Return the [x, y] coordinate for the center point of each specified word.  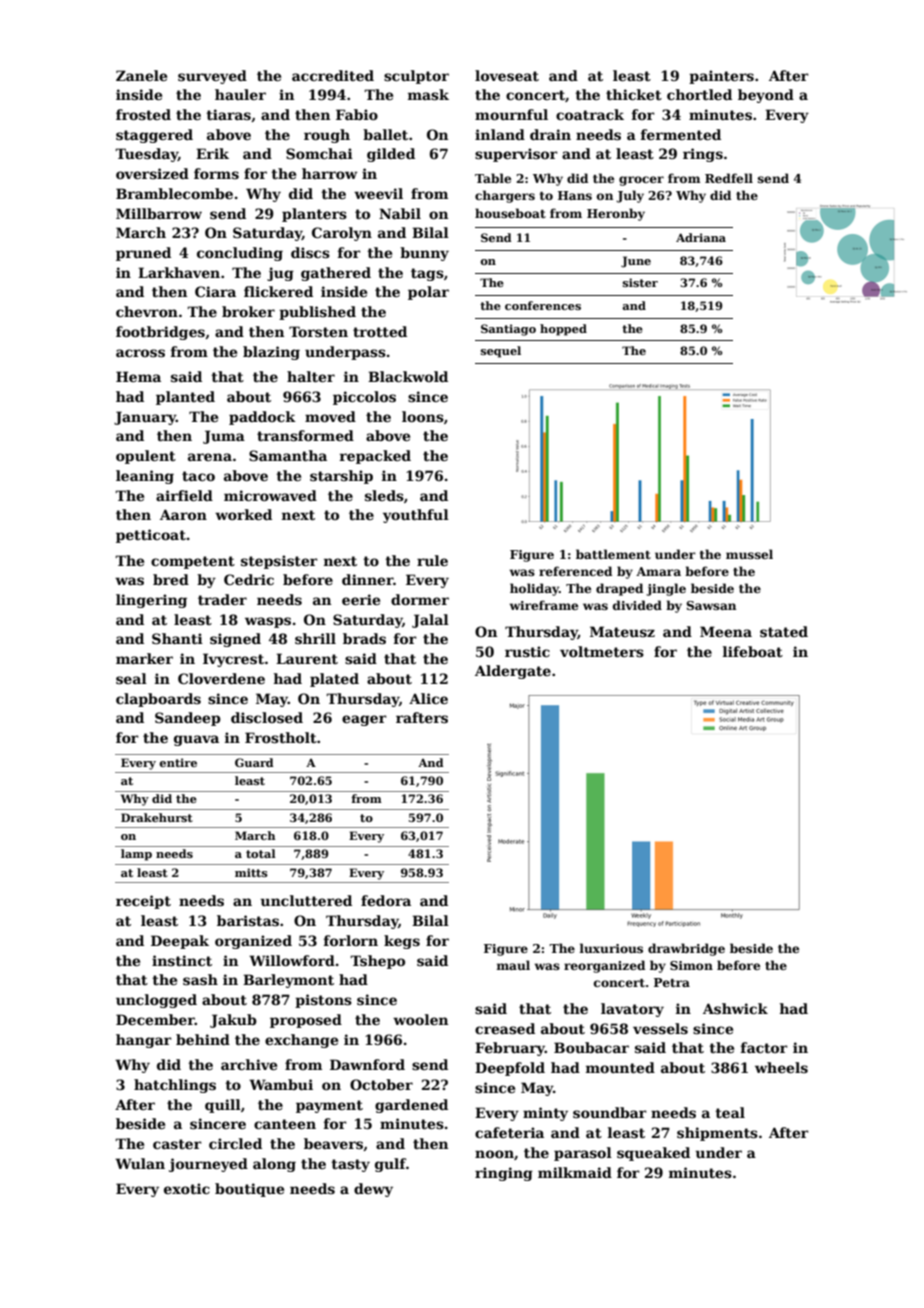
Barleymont [288, 981]
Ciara [215, 291]
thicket [634, 94]
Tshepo [377, 962]
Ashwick [735, 1008]
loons [423, 416]
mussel [749, 554]
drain [550, 134]
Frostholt [281, 737]
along [274, 1165]
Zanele [141, 75]
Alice [428, 698]
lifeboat [753, 651]
